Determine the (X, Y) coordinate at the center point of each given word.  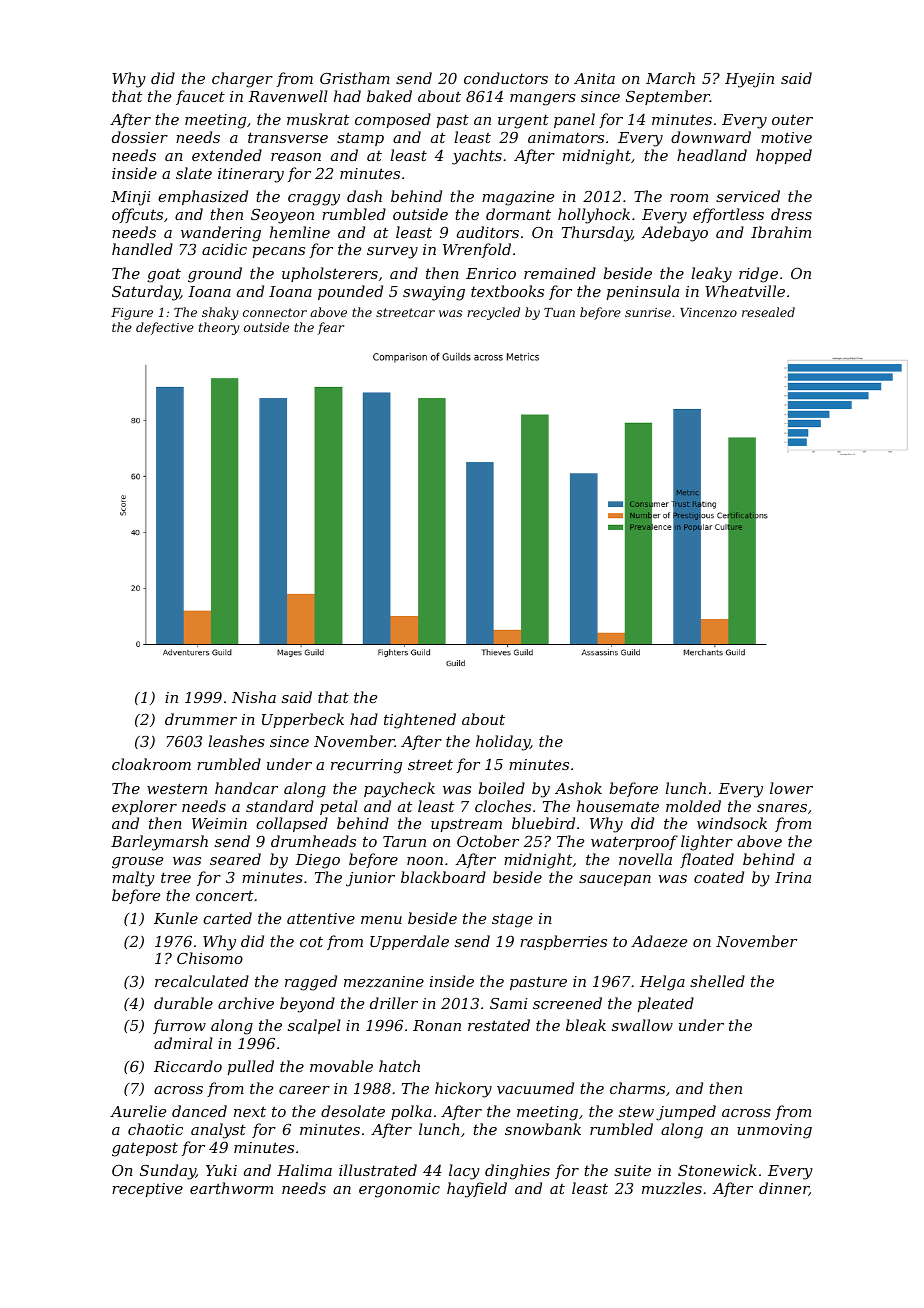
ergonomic (399, 1190)
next (250, 1111)
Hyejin (749, 80)
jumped (686, 1113)
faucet (200, 97)
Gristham (355, 78)
